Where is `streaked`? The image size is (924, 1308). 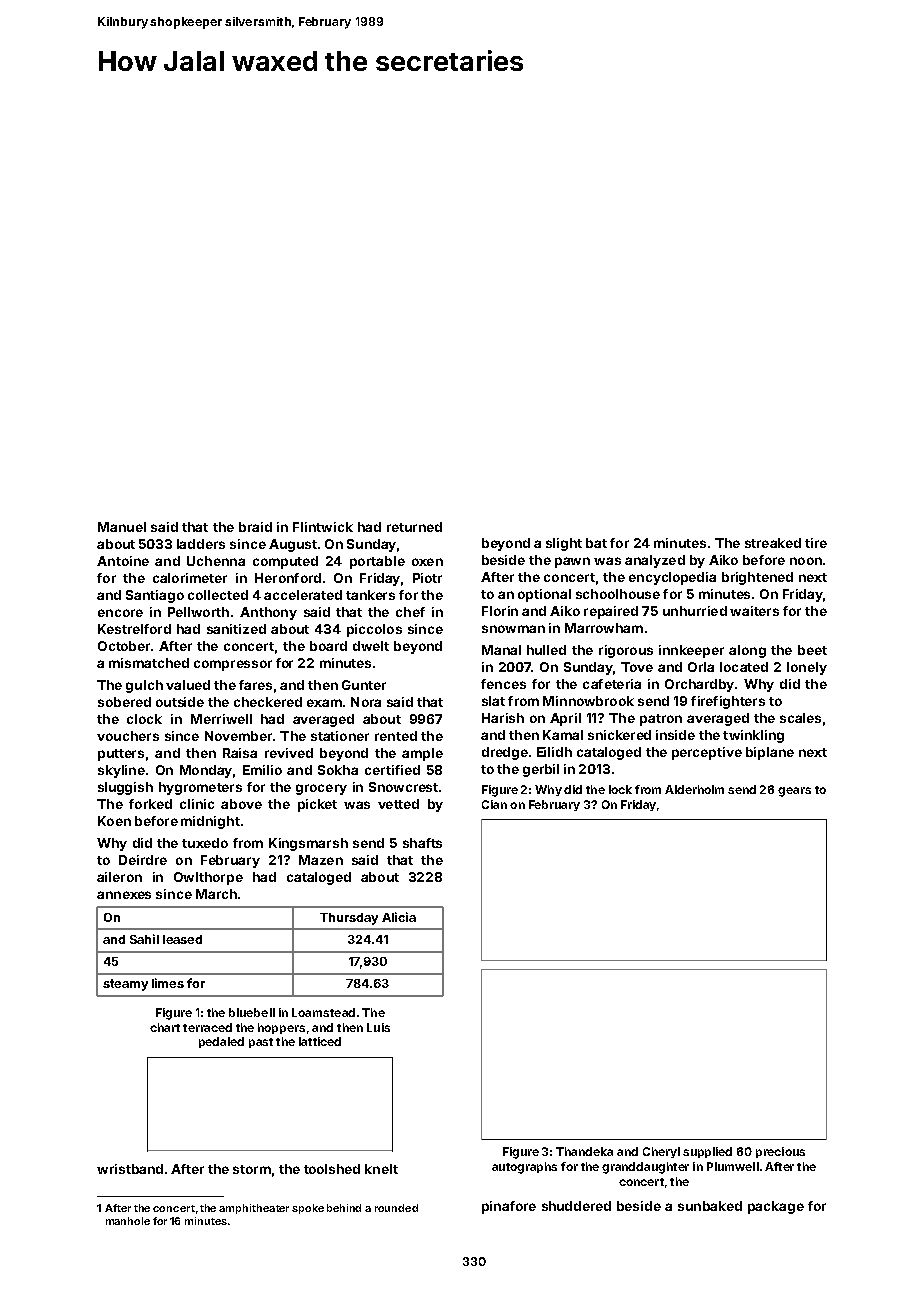
streaked is located at coordinates (773, 543).
